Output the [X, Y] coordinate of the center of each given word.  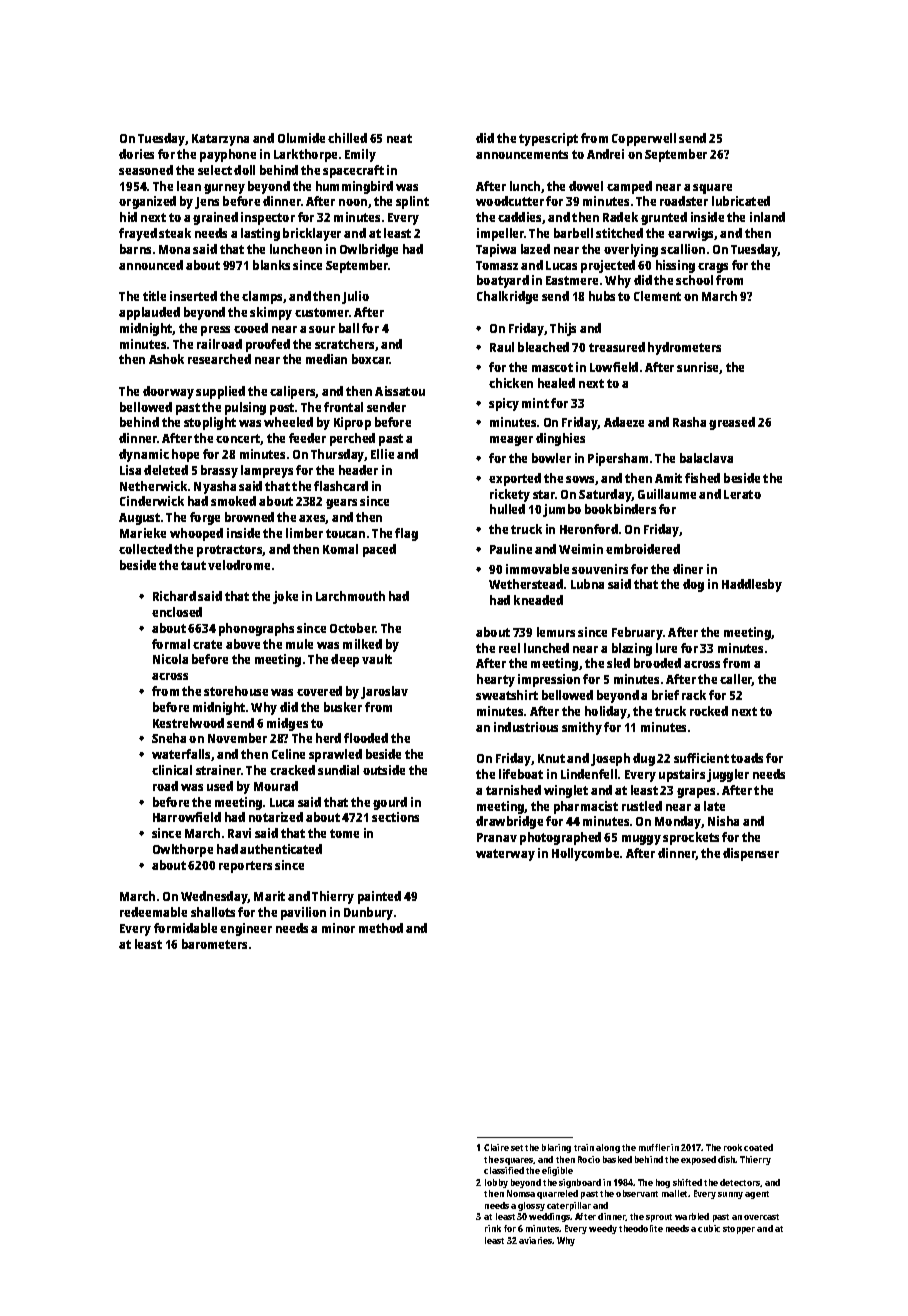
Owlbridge [369, 250]
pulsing [245, 408]
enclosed [177, 612]
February [637, 633]
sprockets [691, 838]
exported [515, 479]
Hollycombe [585, 854]
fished [702, 478]
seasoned [146, 170]
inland [767, 217]
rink [493, 1228]
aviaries [536, 1240]
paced [379, 550]
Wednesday [214, 897]
